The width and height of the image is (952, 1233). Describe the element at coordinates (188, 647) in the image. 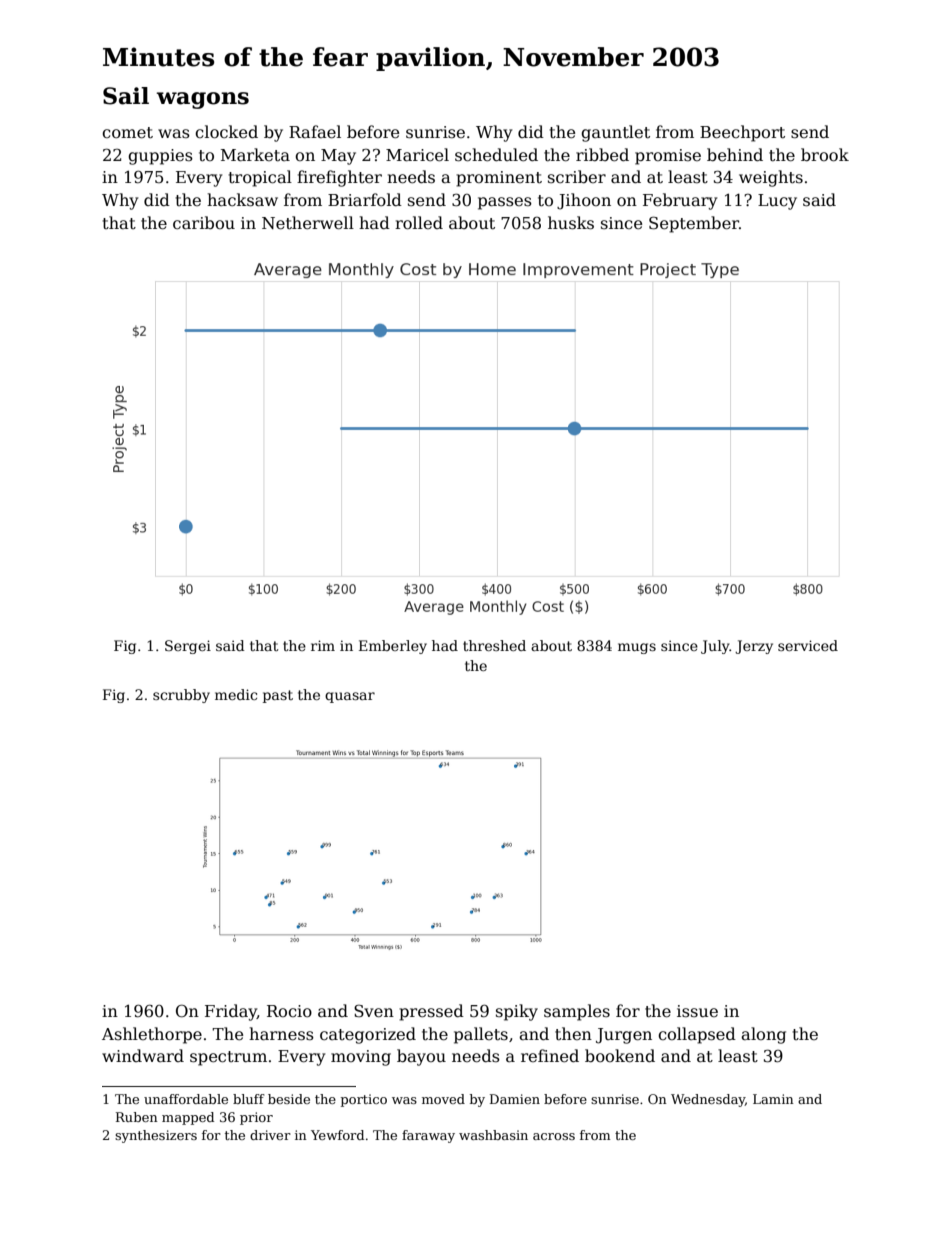

I see `Sergei` at that location.
